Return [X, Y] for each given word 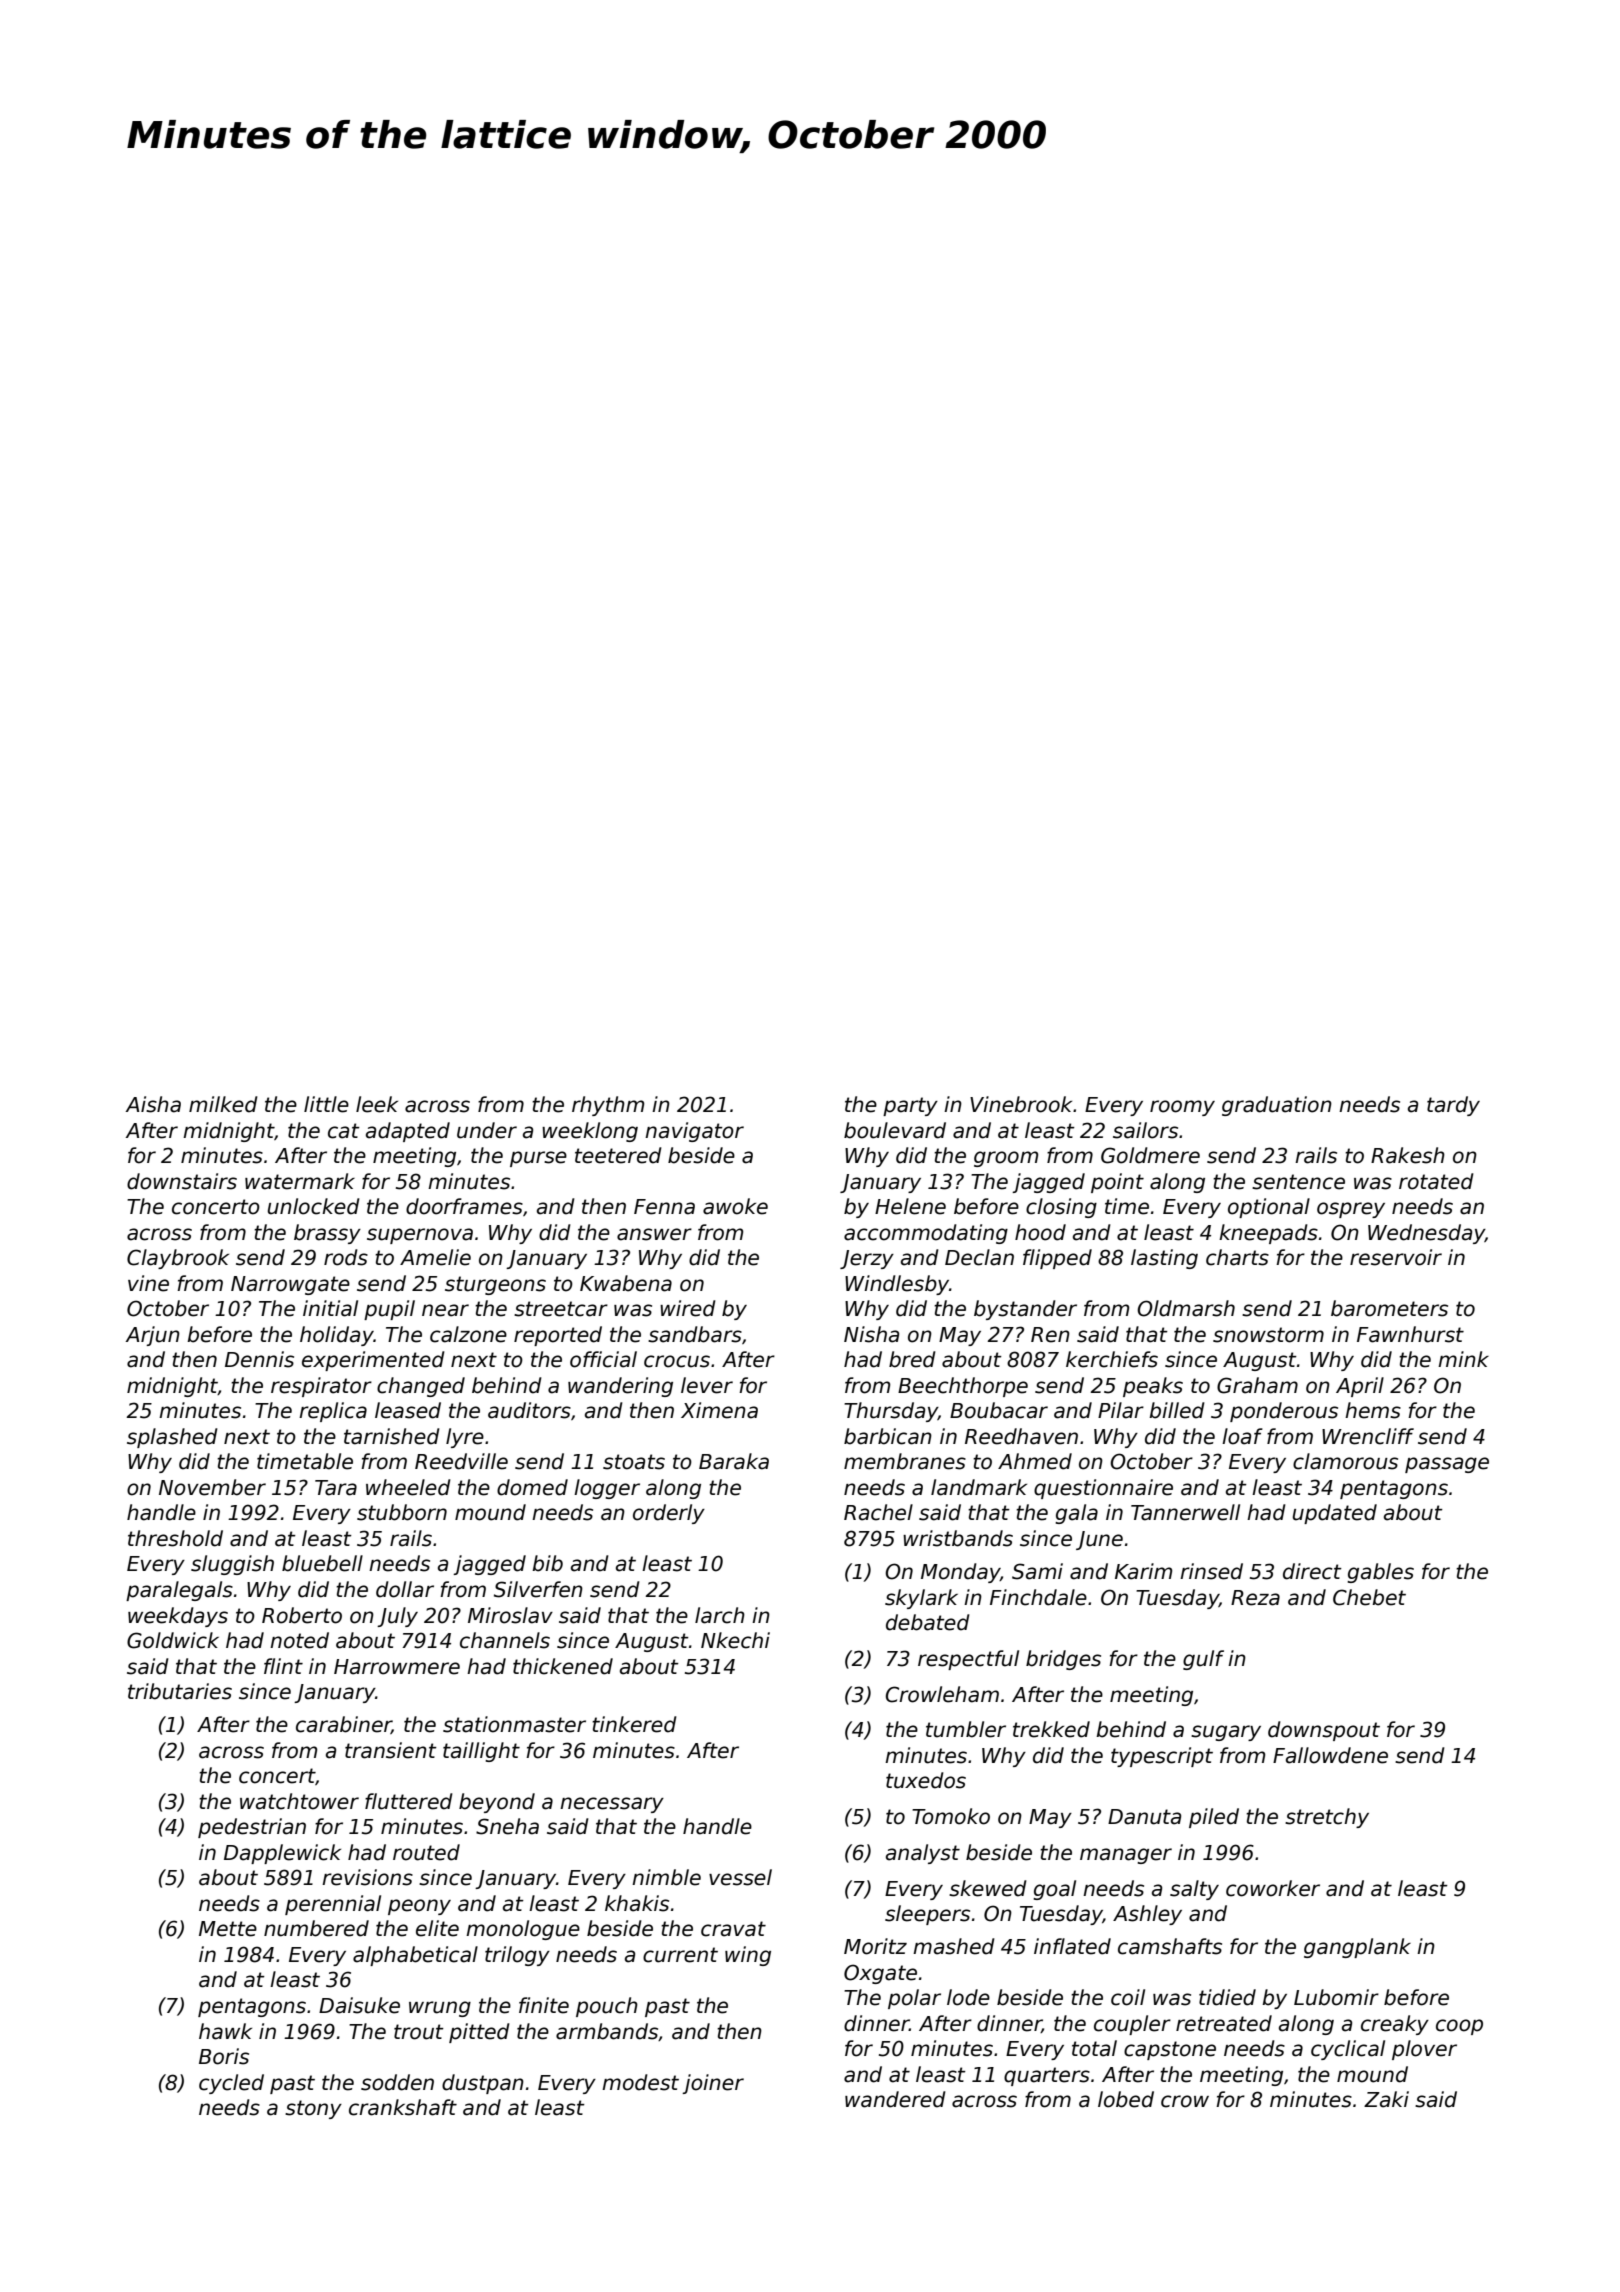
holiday [337, 1336]
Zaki [1386, 2099]
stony [313, 2109]
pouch [607, 2007]
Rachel [878, 1512]
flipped [1057, 1259]
